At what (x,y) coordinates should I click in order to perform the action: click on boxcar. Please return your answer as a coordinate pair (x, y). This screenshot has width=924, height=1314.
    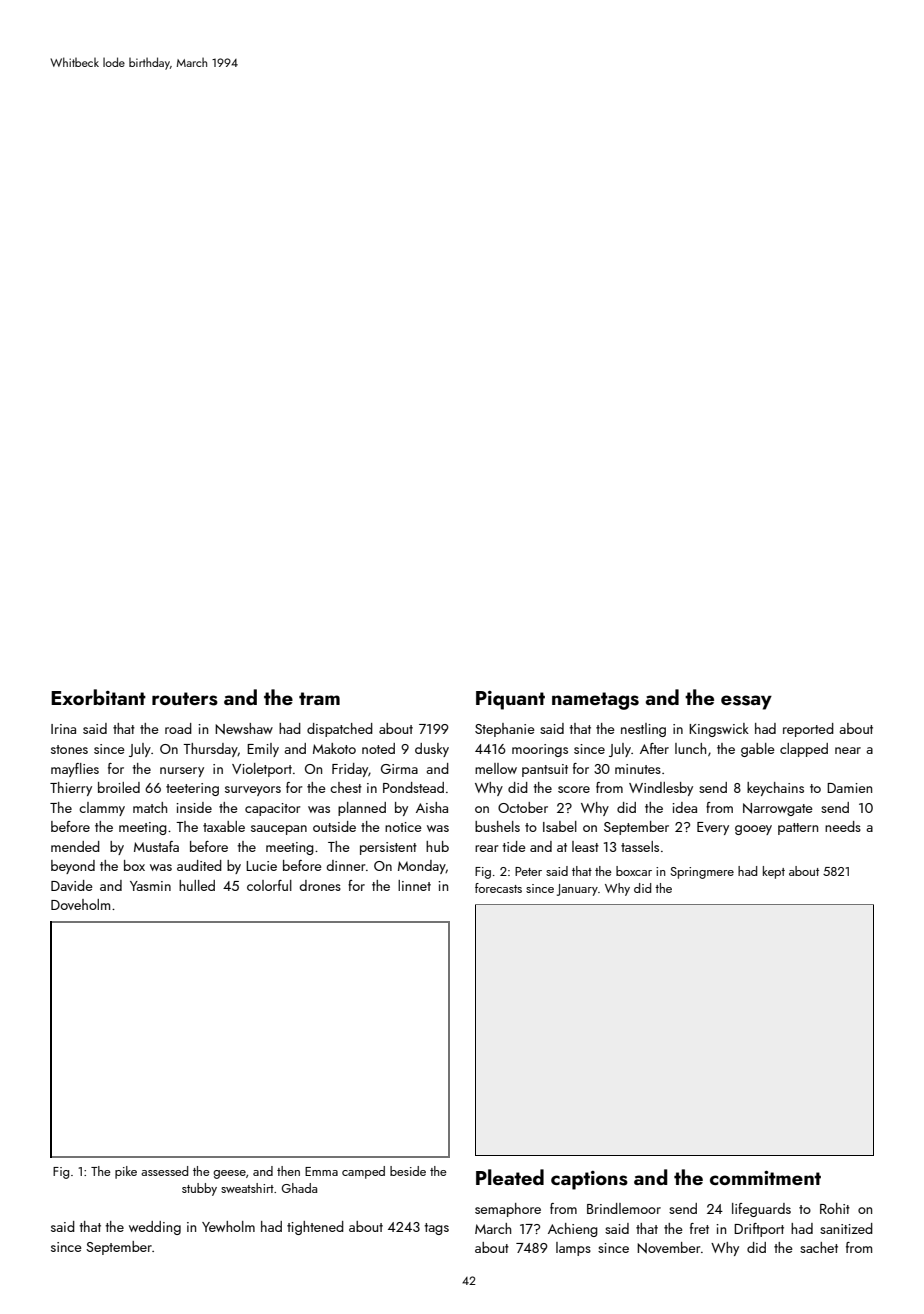
    Looking at the image, I should click on (634, 871).
